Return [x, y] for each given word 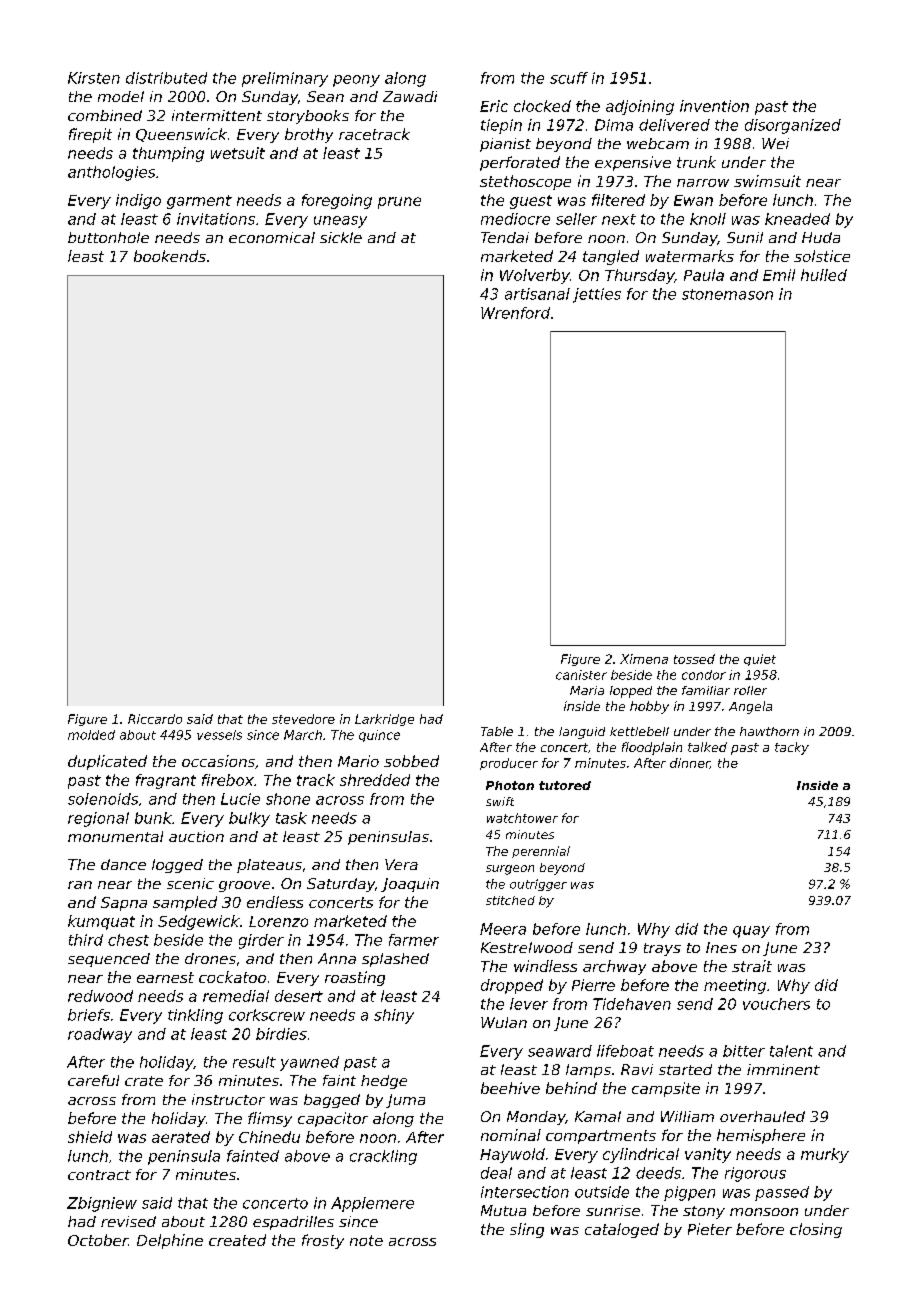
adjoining [640, 107]
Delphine [170, 1241]
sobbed [411, 761]
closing [816, 1230]
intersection [525, 1192]
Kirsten [94, 78]
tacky [792, 748]
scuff [569, 78]
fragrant [166, 781]
